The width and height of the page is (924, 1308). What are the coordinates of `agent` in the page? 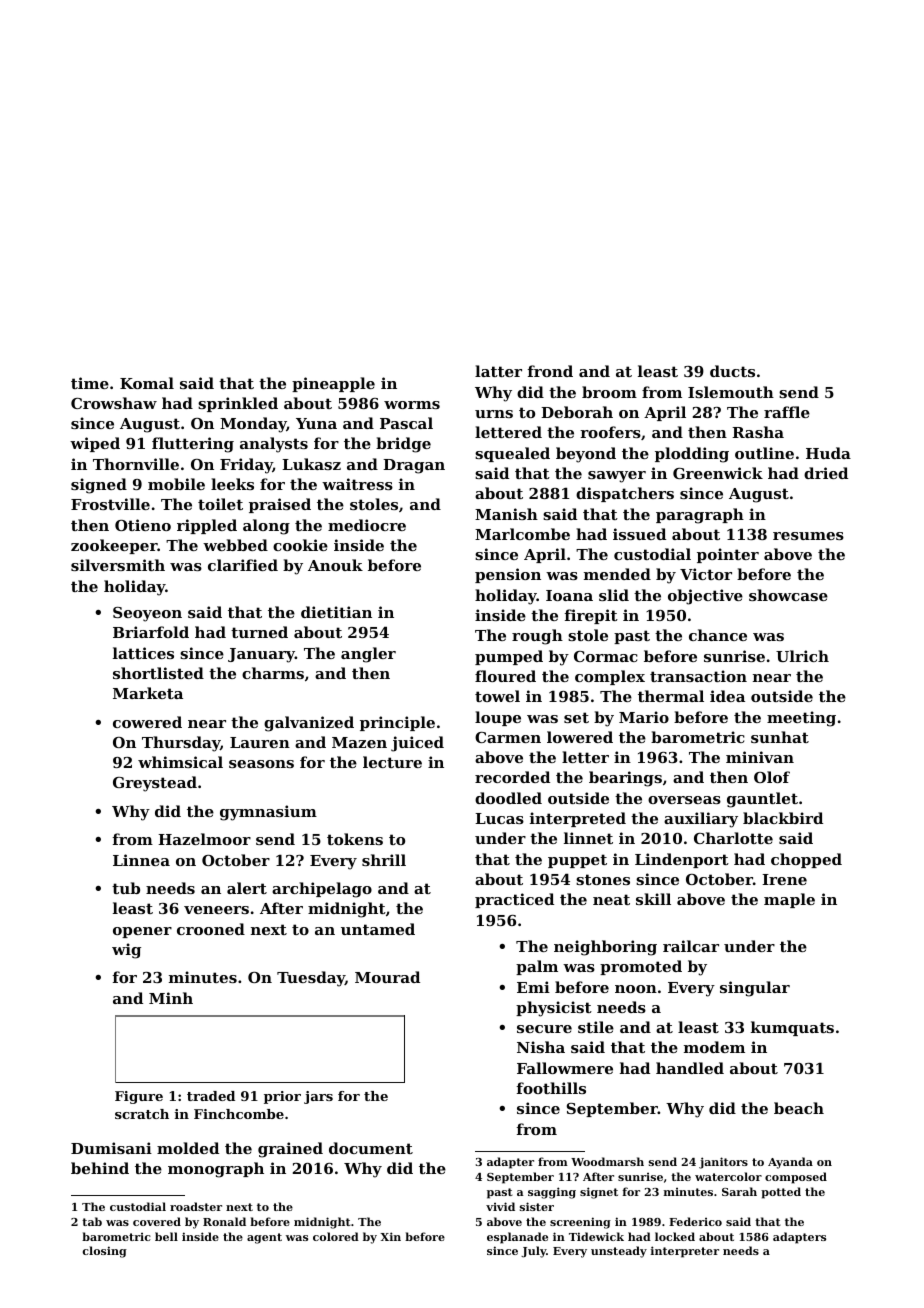 It's located at (264, 1238).
